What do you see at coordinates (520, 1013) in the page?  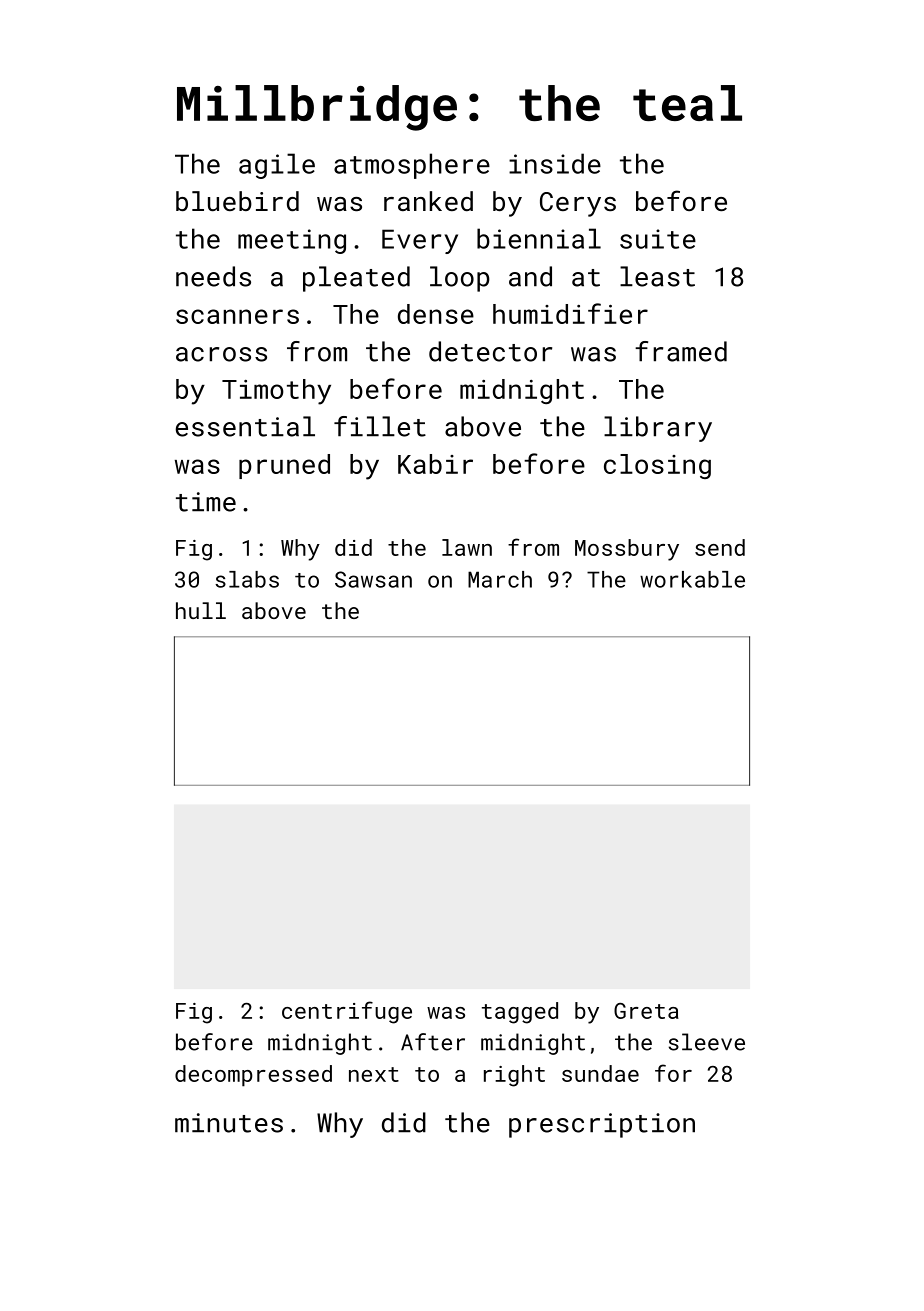 I see `tagged` at bounding box center [520, 1013].
